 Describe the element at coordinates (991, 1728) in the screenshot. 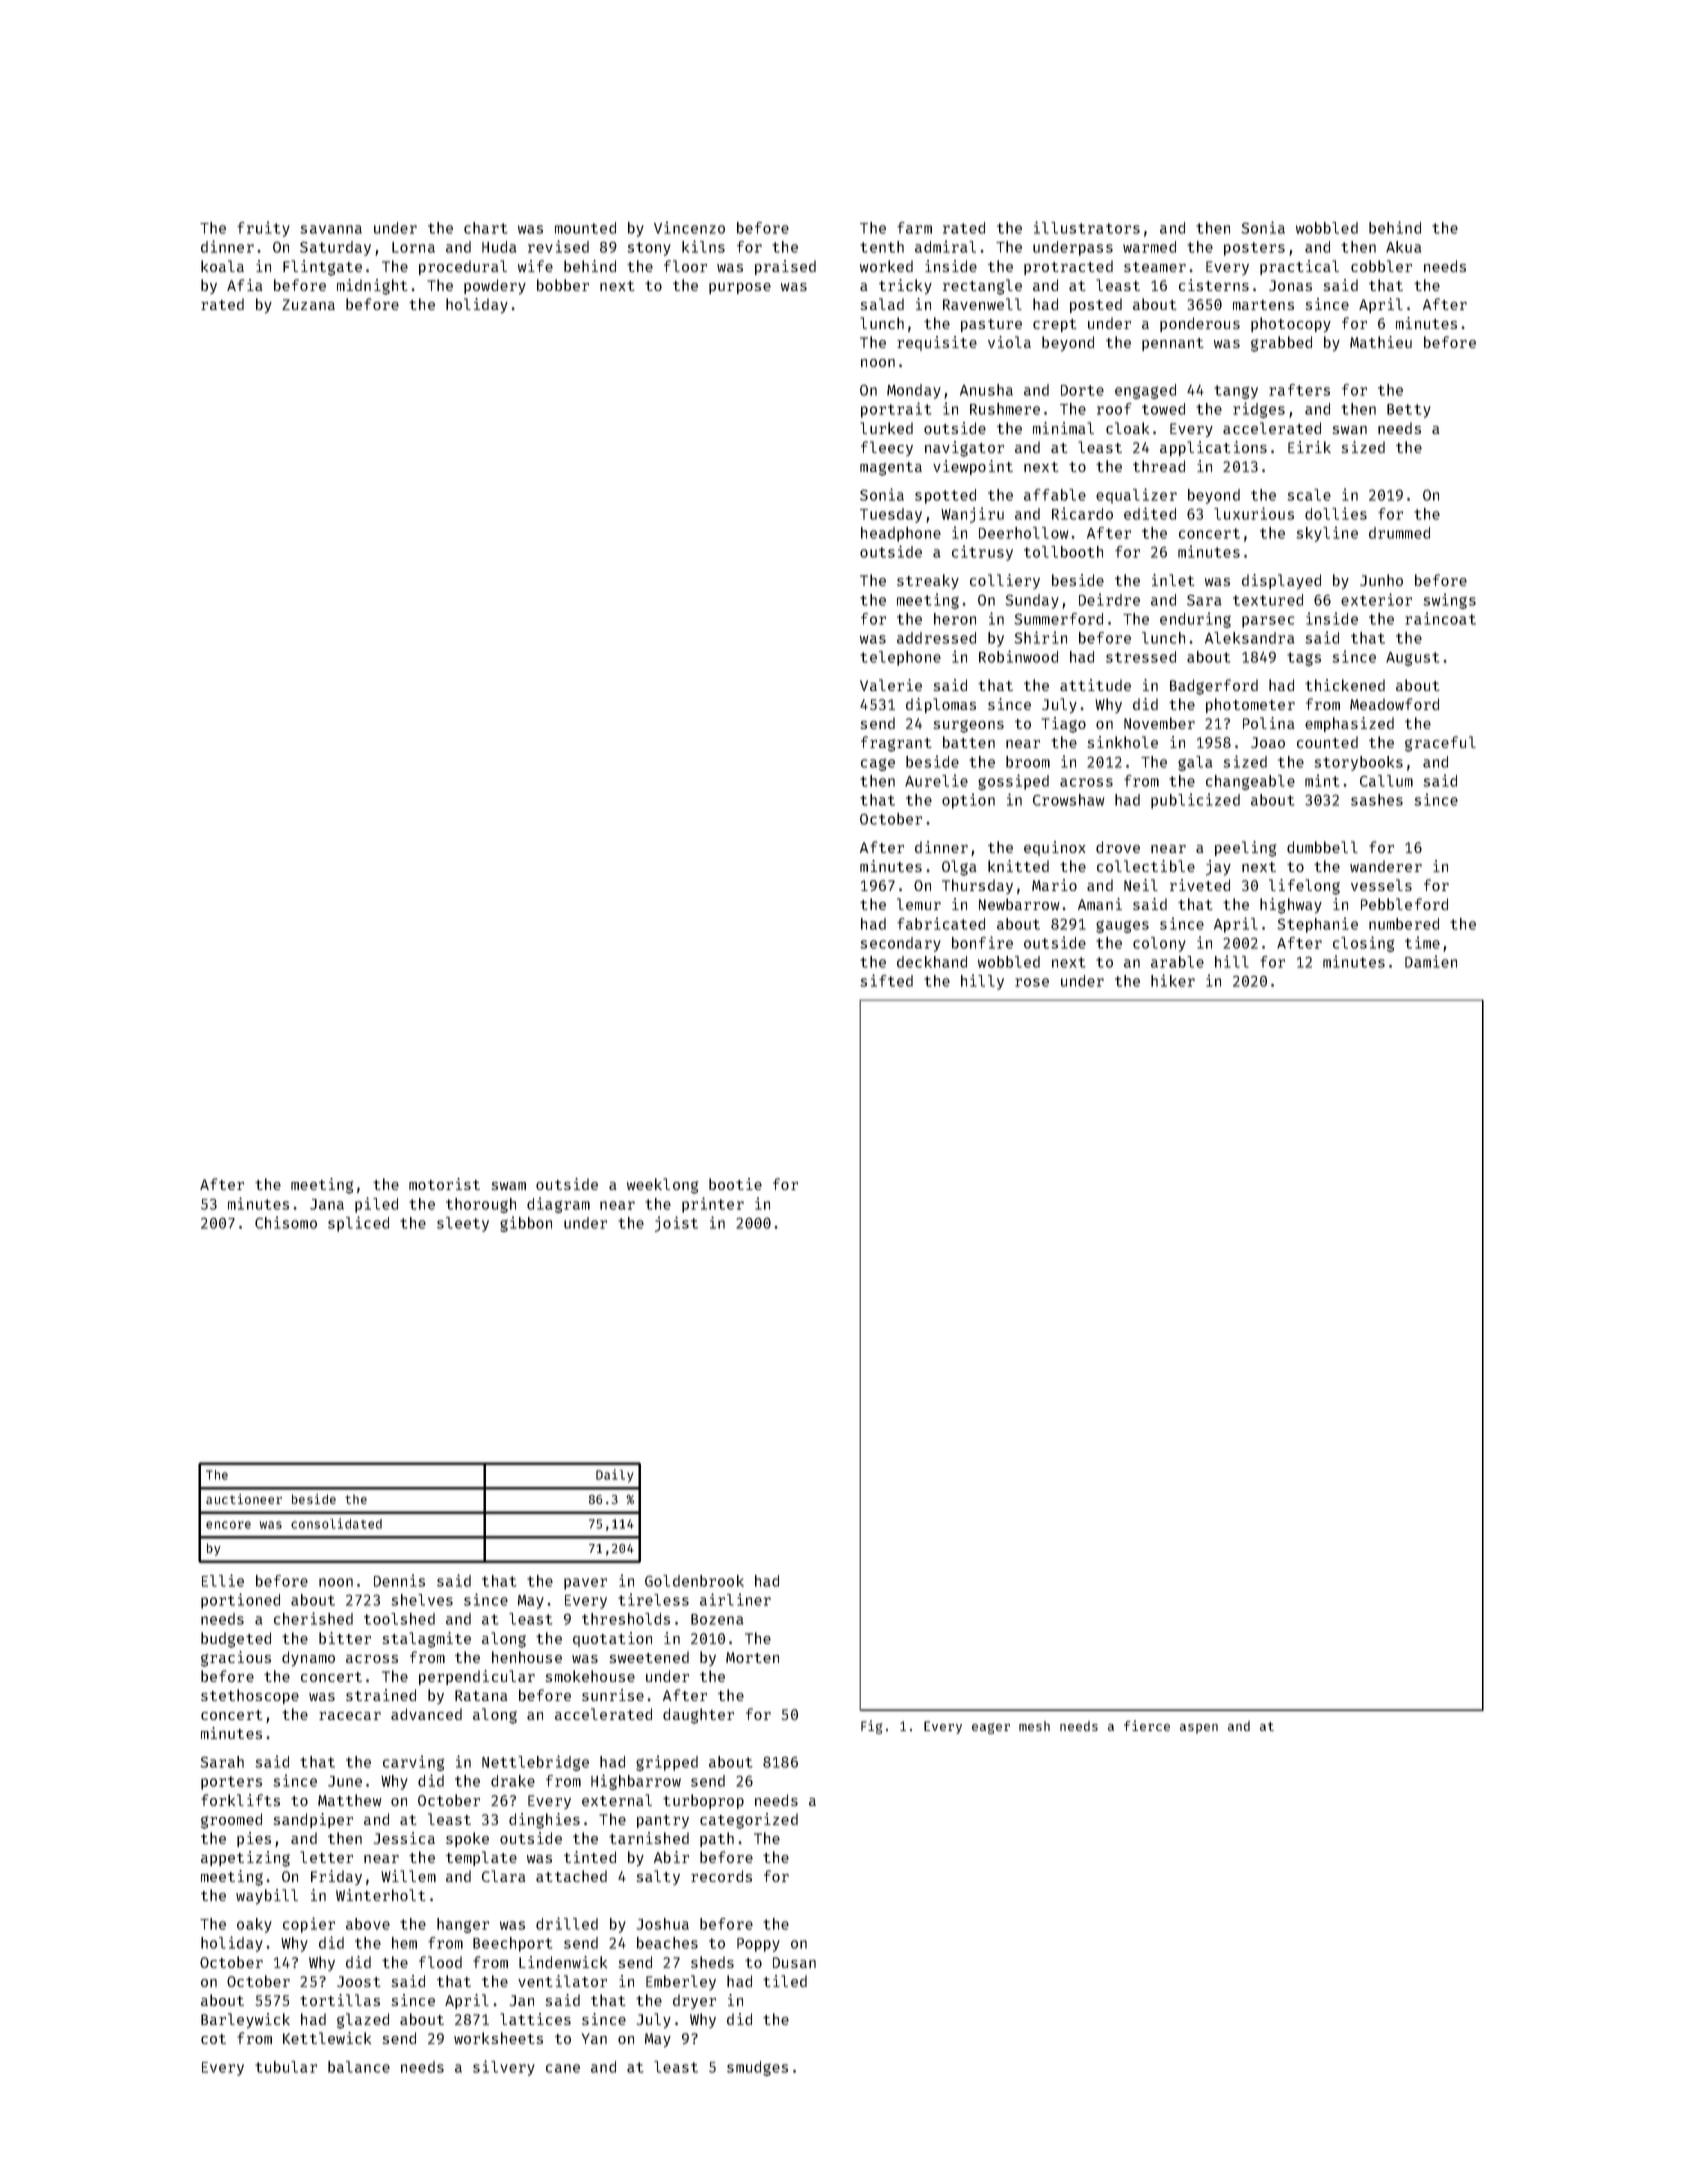

I see `eager` at that location.
